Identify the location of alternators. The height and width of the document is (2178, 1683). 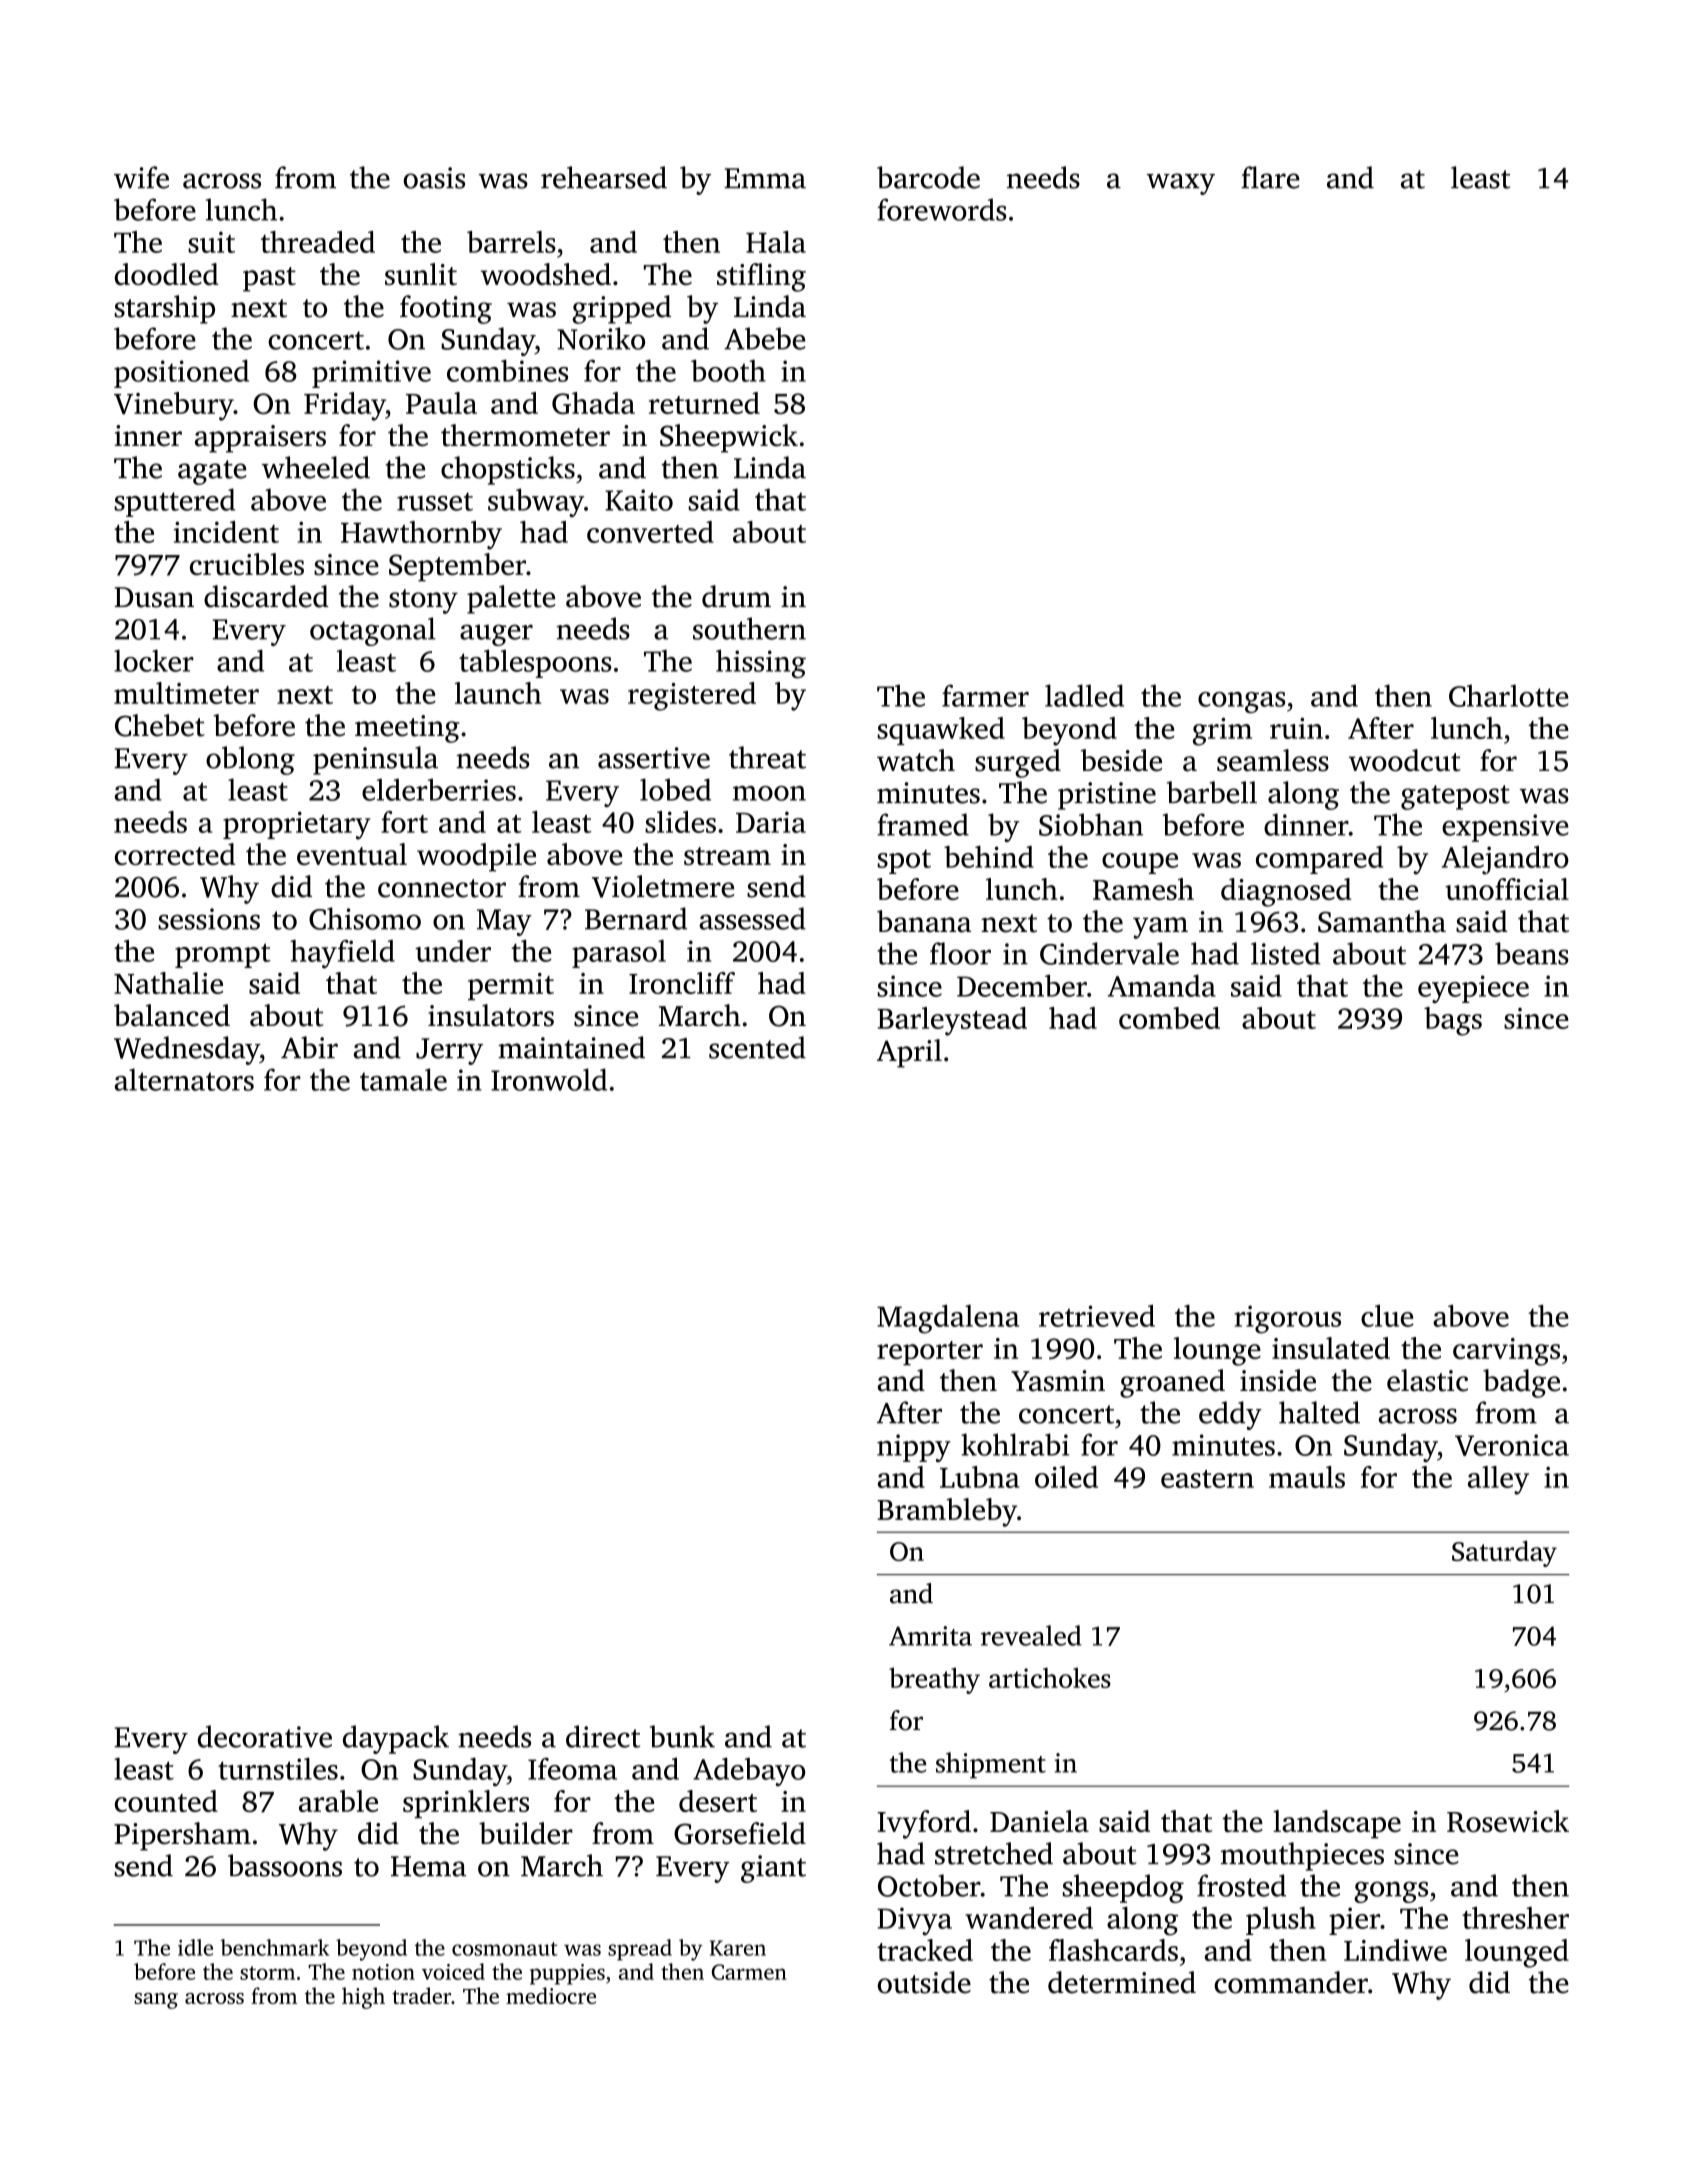
(184, 1079).
